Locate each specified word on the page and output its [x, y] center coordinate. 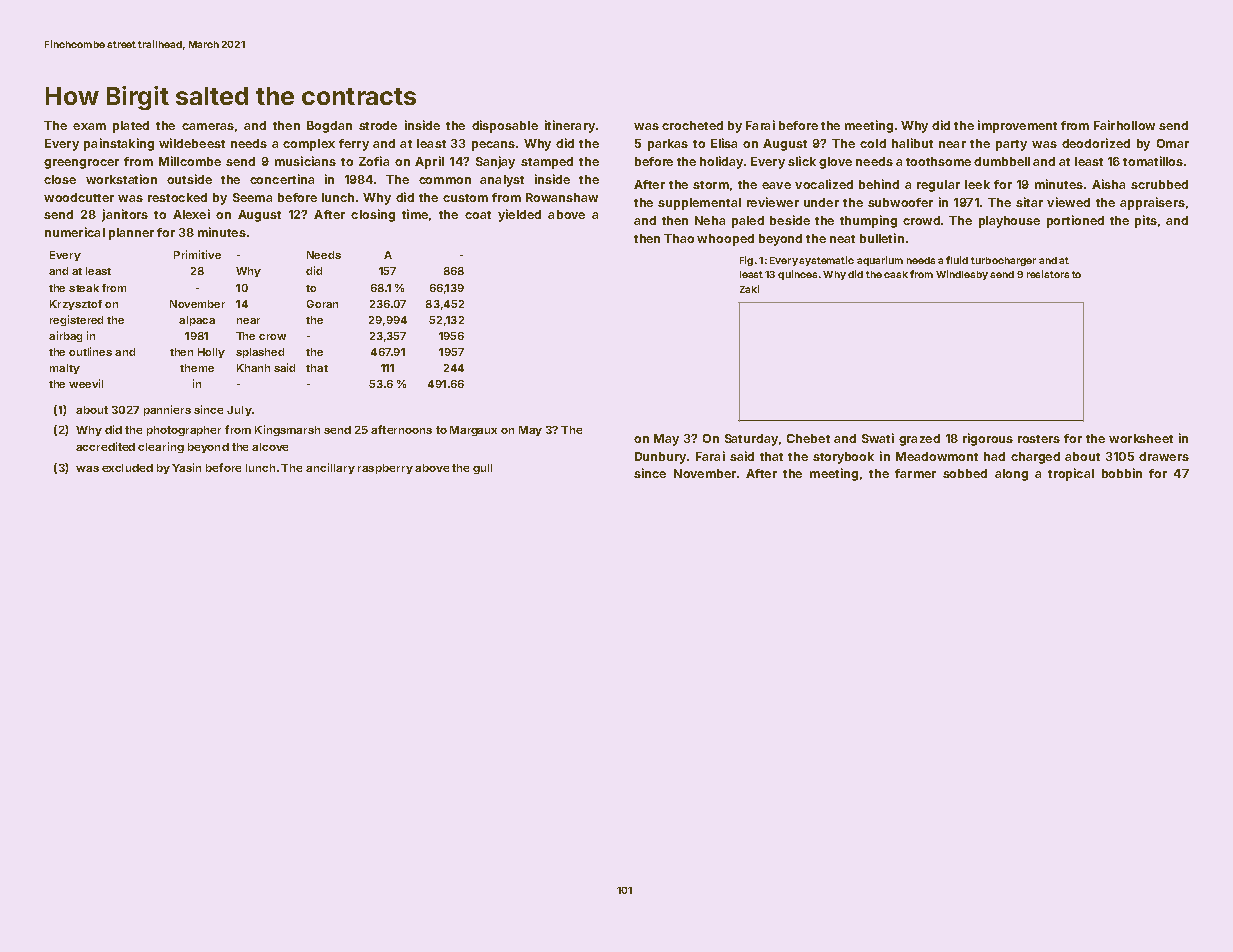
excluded [127, 468]
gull [482, 469]
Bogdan [329, 127]
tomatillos [1153, 161]
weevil [86, 383]
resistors [1048, 274]
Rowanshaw [562, 197]
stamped [547, 163]
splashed [260, 353]
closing [373, 215]
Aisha [1108, 184]
